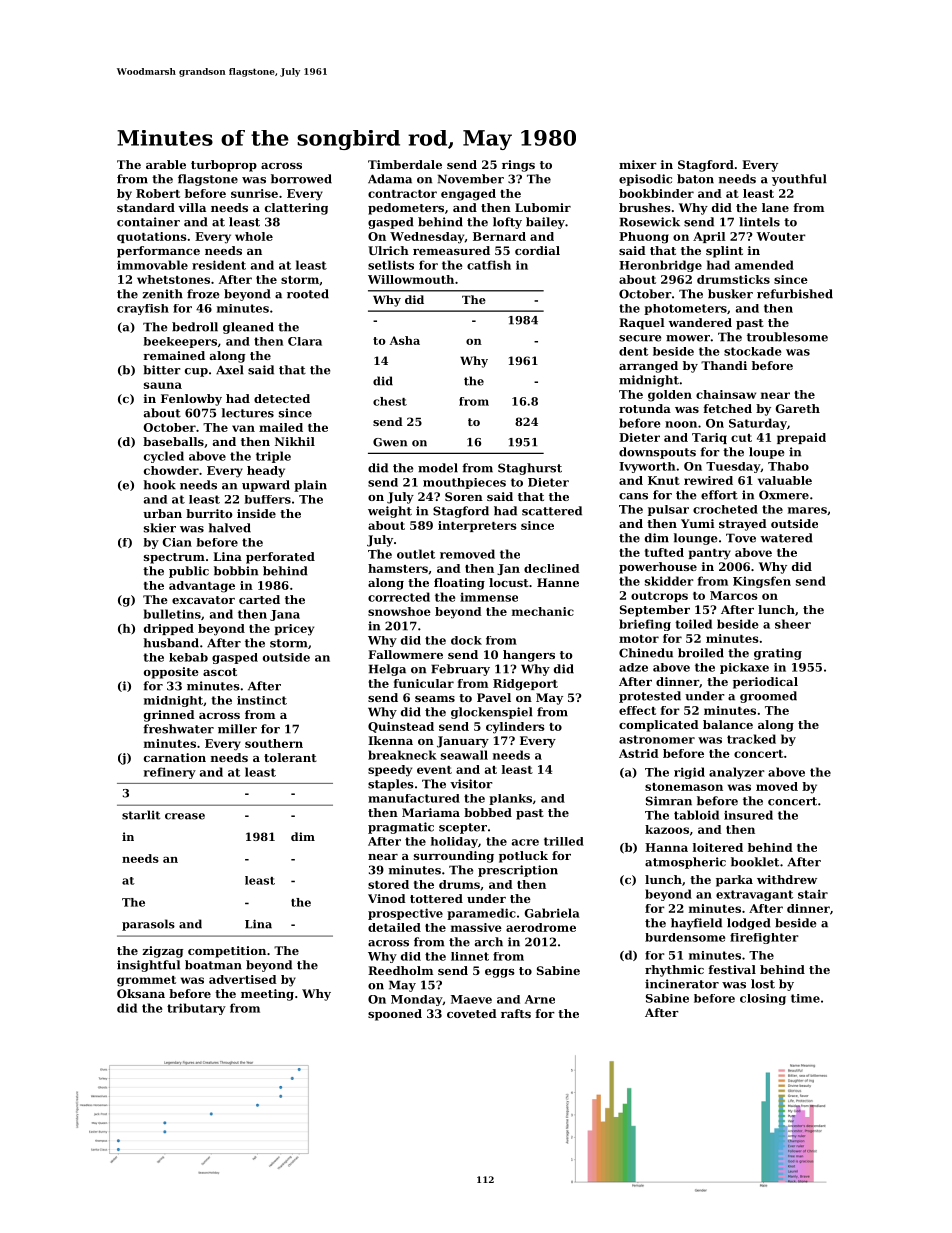 The width and height of the page is (952, 1233). I want to click on cordial, so click(537, 250).
